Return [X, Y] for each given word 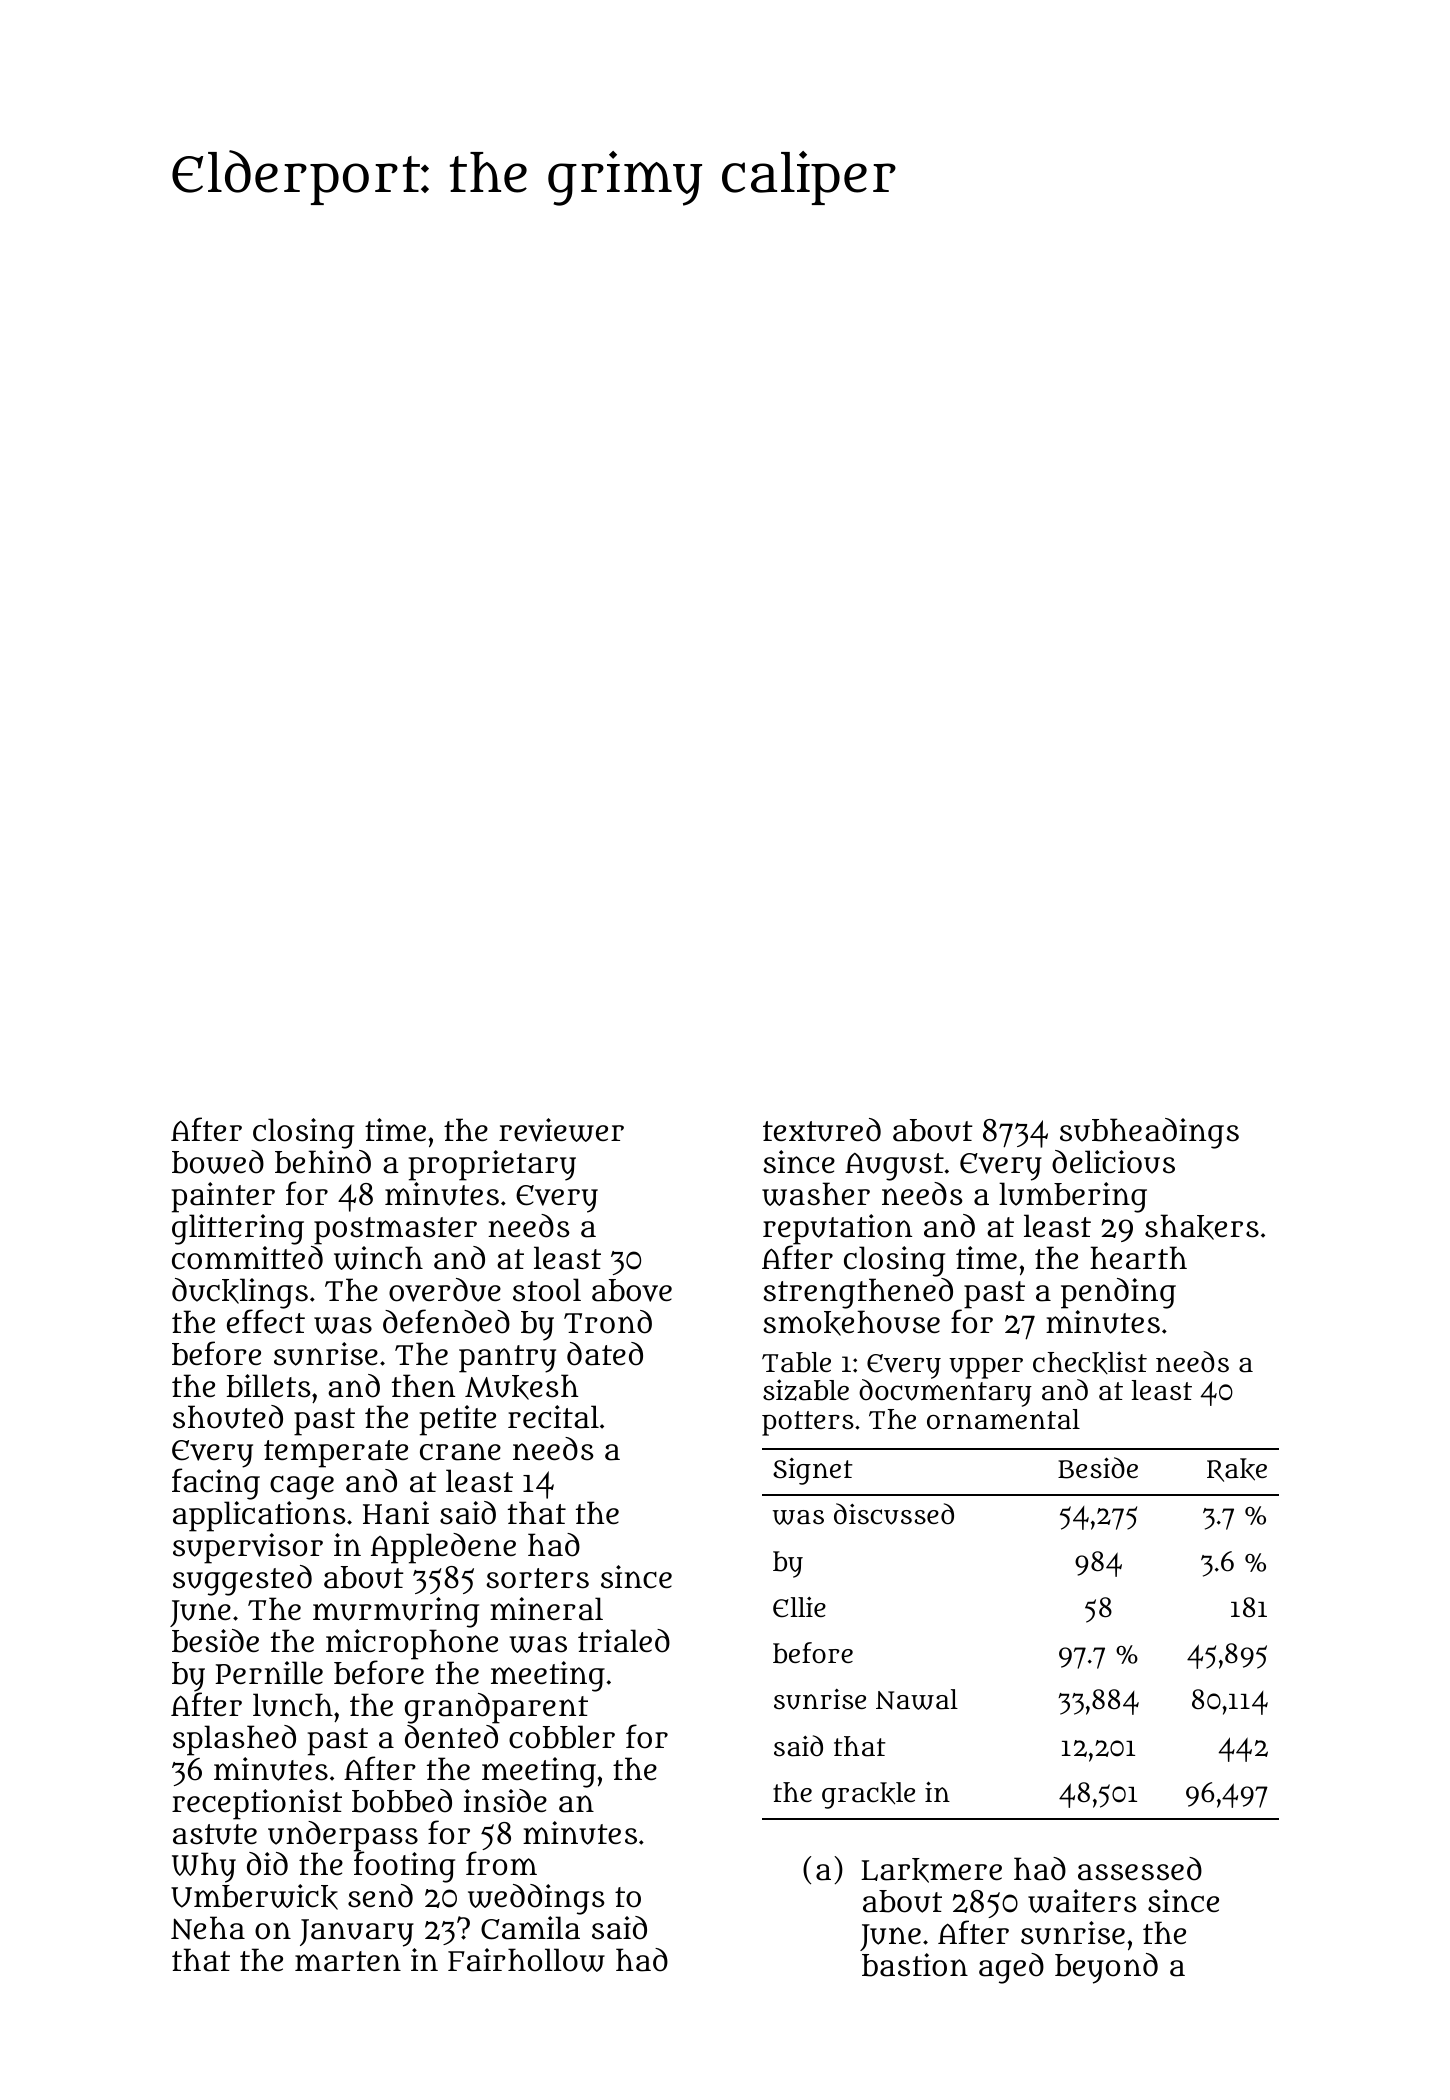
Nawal [917, 1699]
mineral [546, 1609]
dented [451, 1737]
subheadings [1149, 1133]
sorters [537, 1578]
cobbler [562, 1737]
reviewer [561, 1130]
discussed [894, 1514]
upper [986, 1368]
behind [323, 1162]
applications [259, 1516]
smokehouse [851, 1323]
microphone [412, 1644]
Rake [1237, 1470]
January [357, 1933]
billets [268, 1386]
